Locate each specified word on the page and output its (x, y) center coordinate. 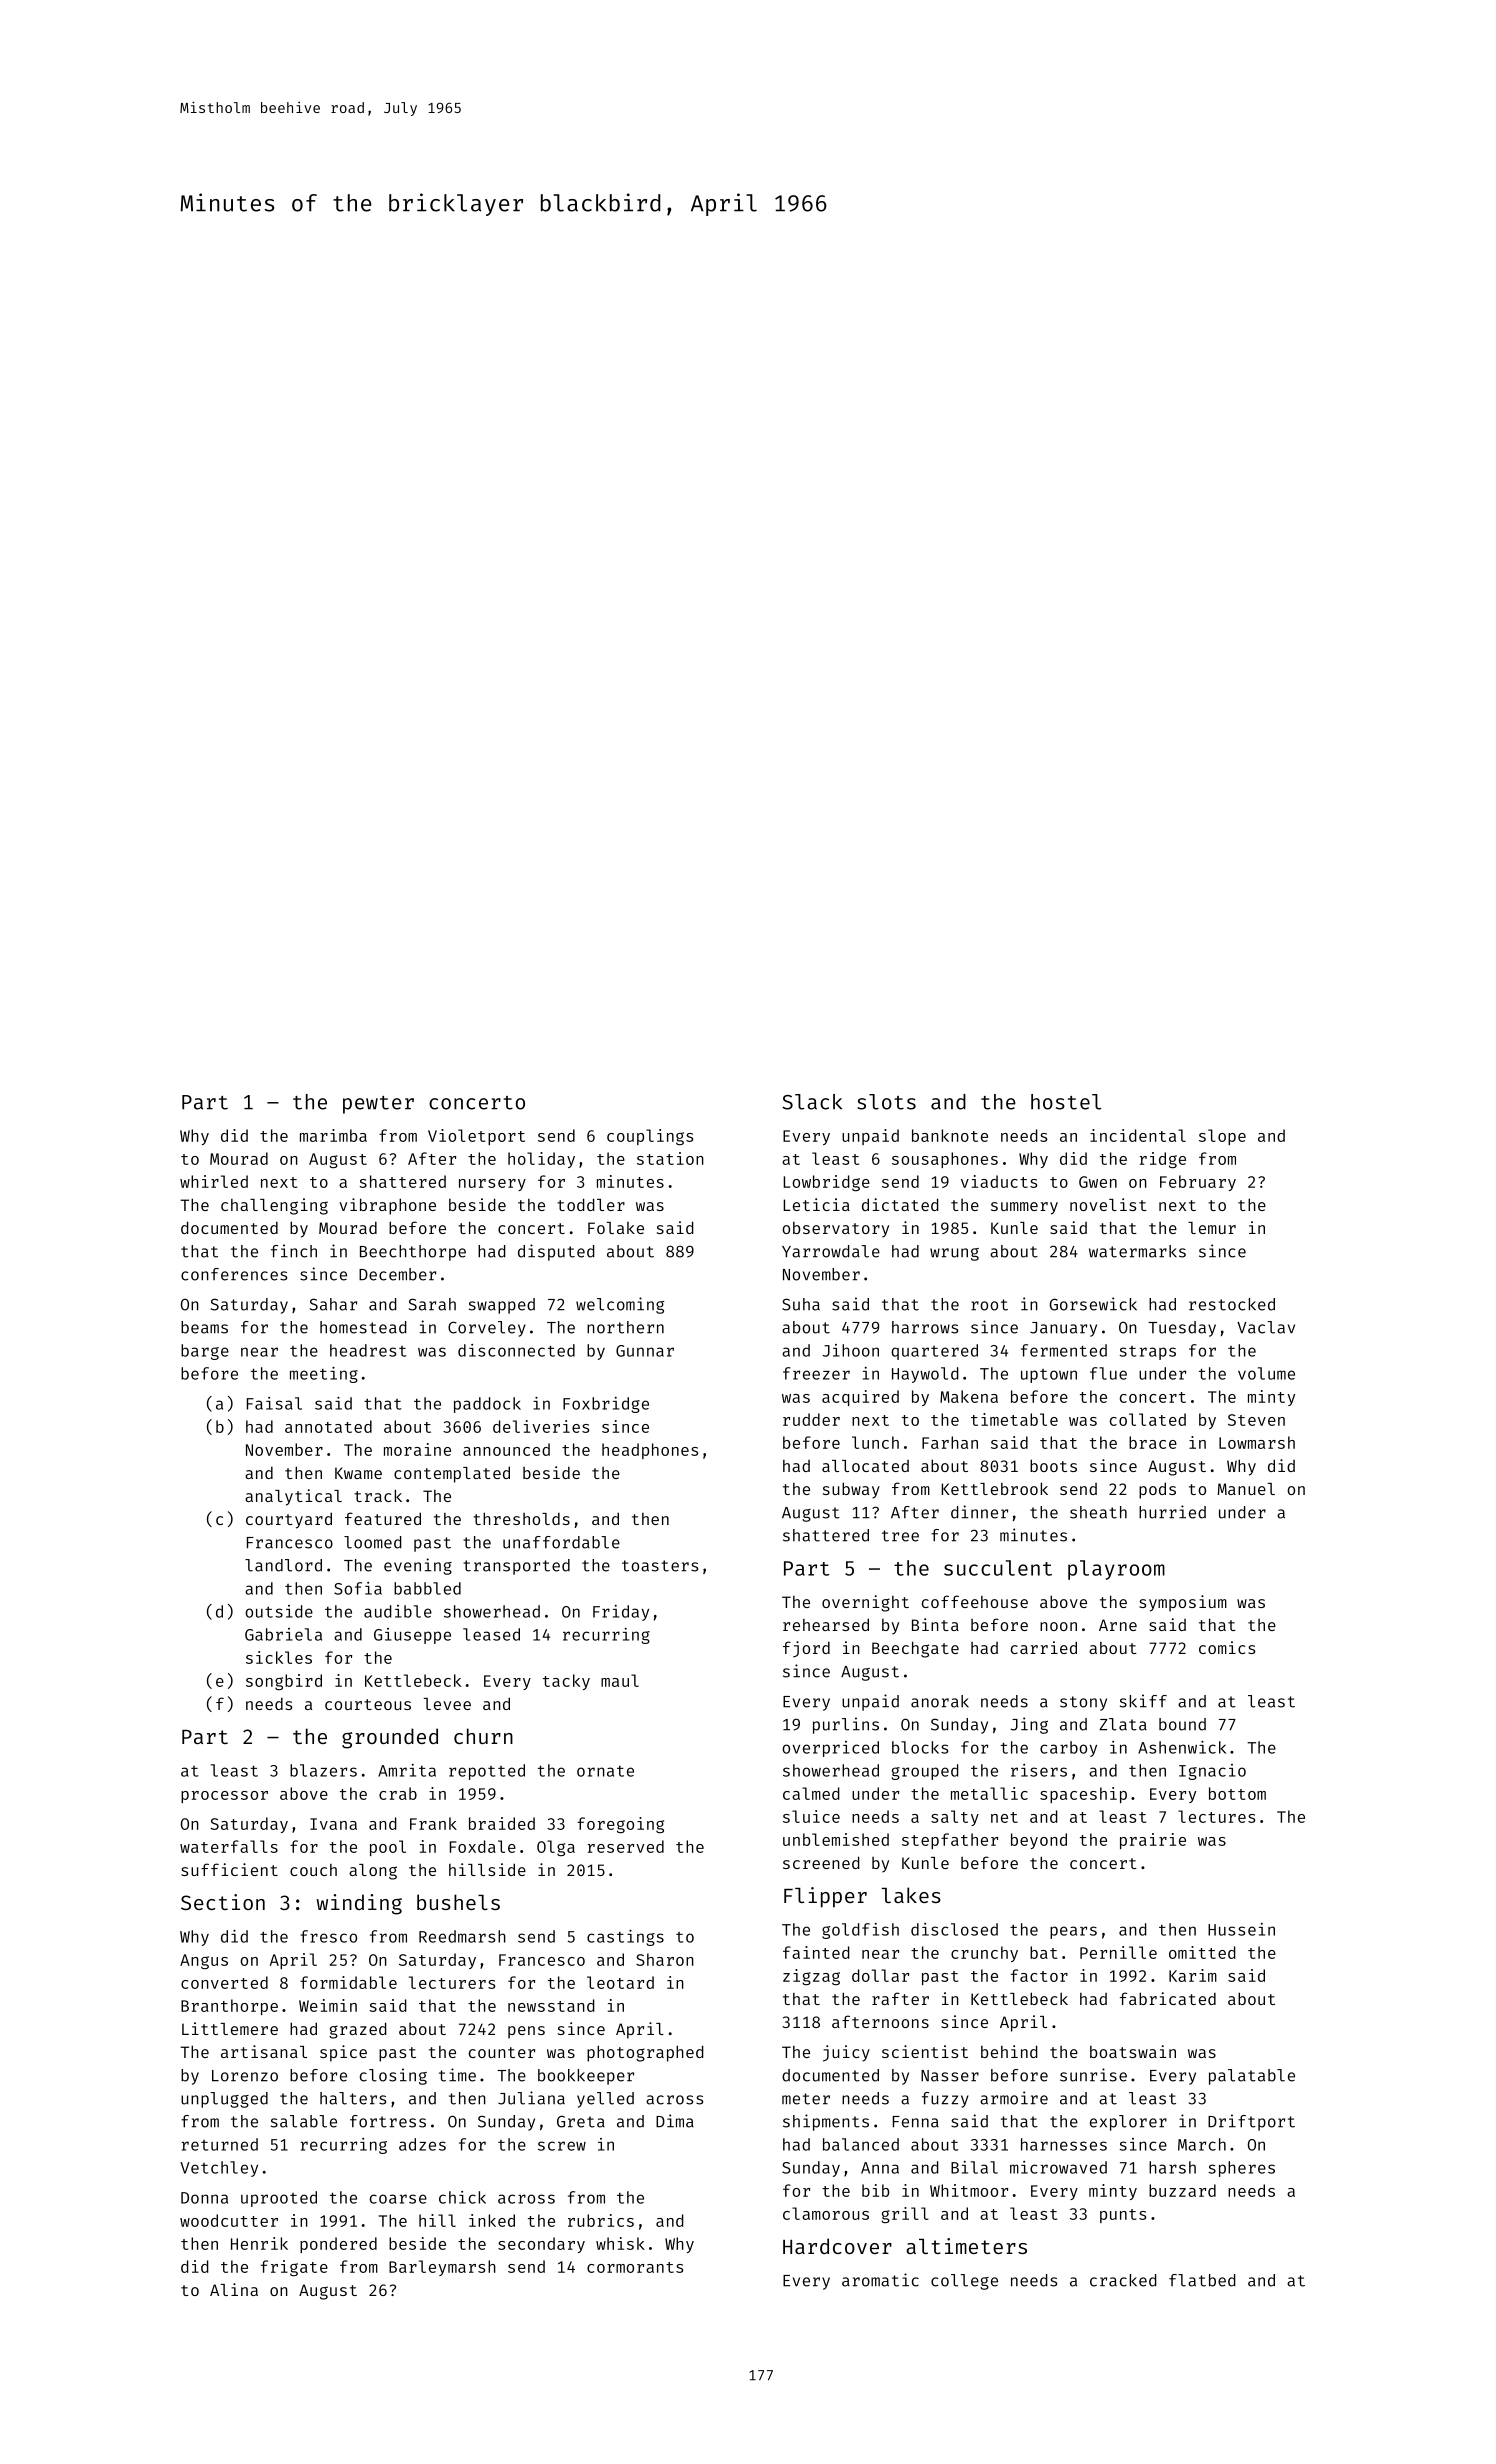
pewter (378, 1105)
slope (1222, 1137)
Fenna (916, 2122)
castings (625, 1938)
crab (398, 1793)
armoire (1014, 2098)
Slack (812, 1102)
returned (220, 2144)
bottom (1237, 1793)
